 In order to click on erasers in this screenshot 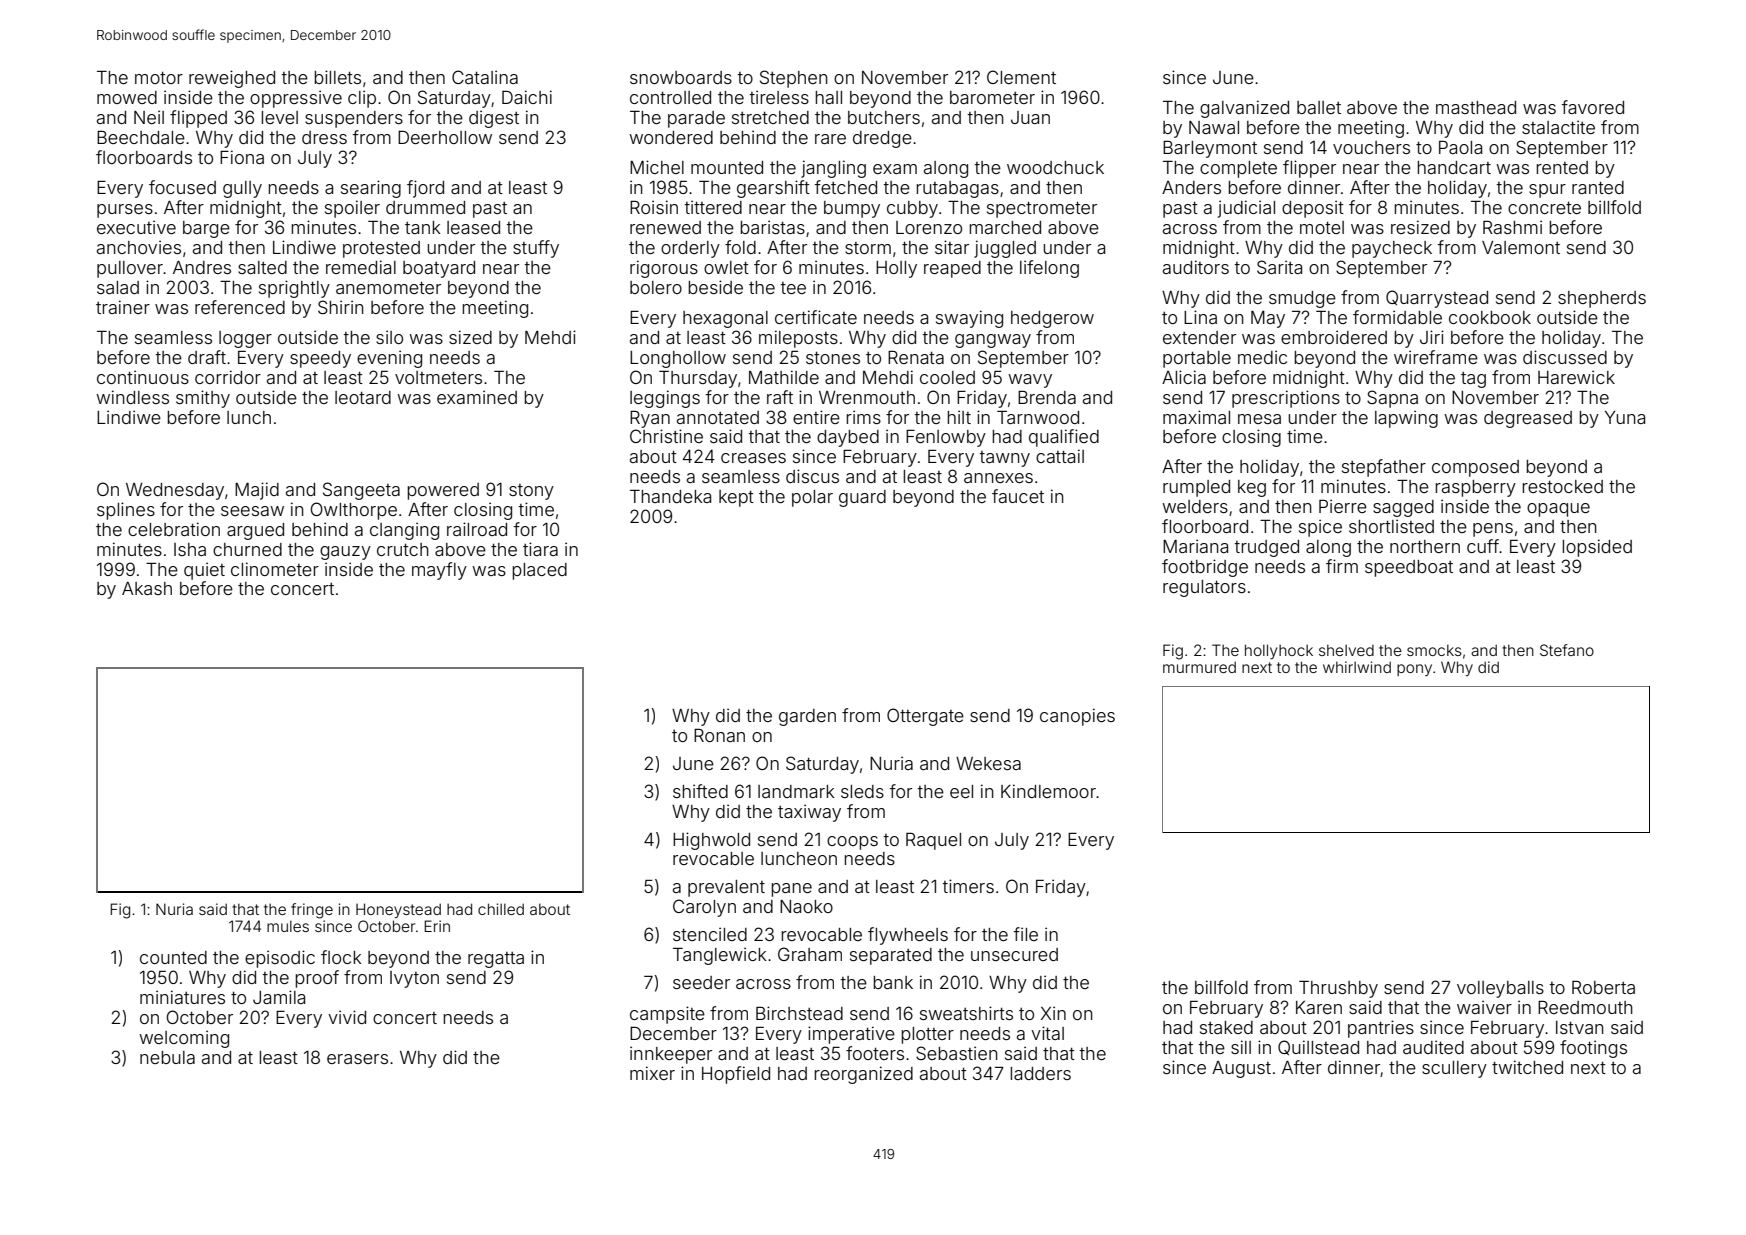, I will do `click(357, 1059)`.
